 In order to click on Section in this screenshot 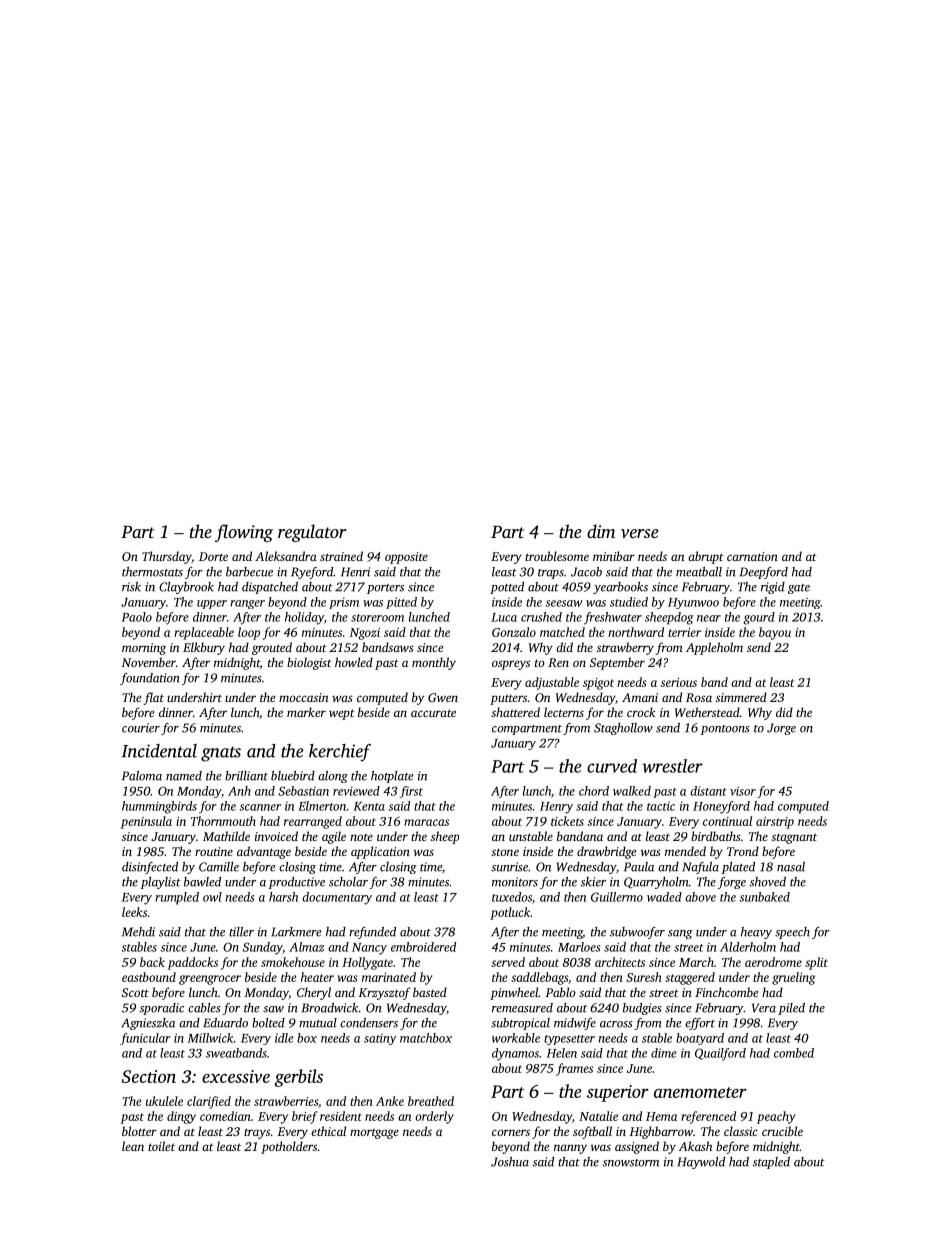, I will do `click(149, 1076)`.
